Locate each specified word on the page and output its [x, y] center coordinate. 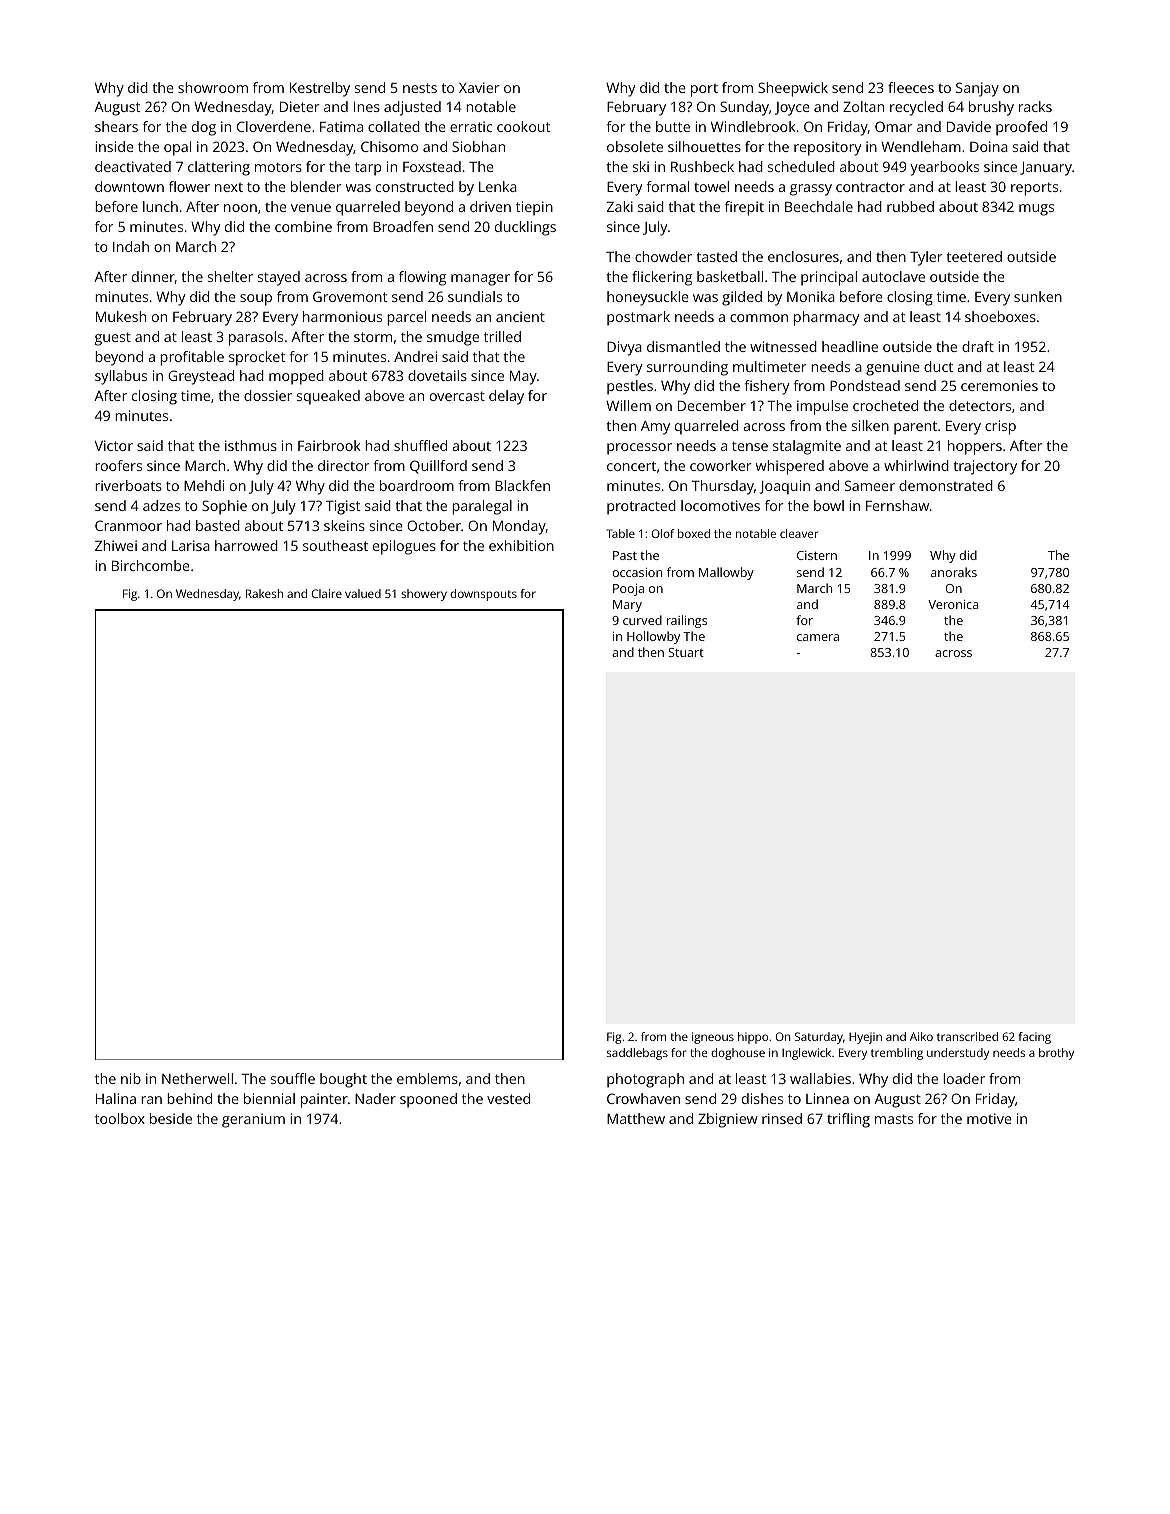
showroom [213, 87]
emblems [427, 1078]
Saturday [819, 1038]
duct [938, 366]
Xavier [479, 87]
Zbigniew [727, 1120]
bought [343, 1080]
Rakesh [264, 593]
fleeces [911, 87]
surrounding [687, 368]
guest [113, 339]
